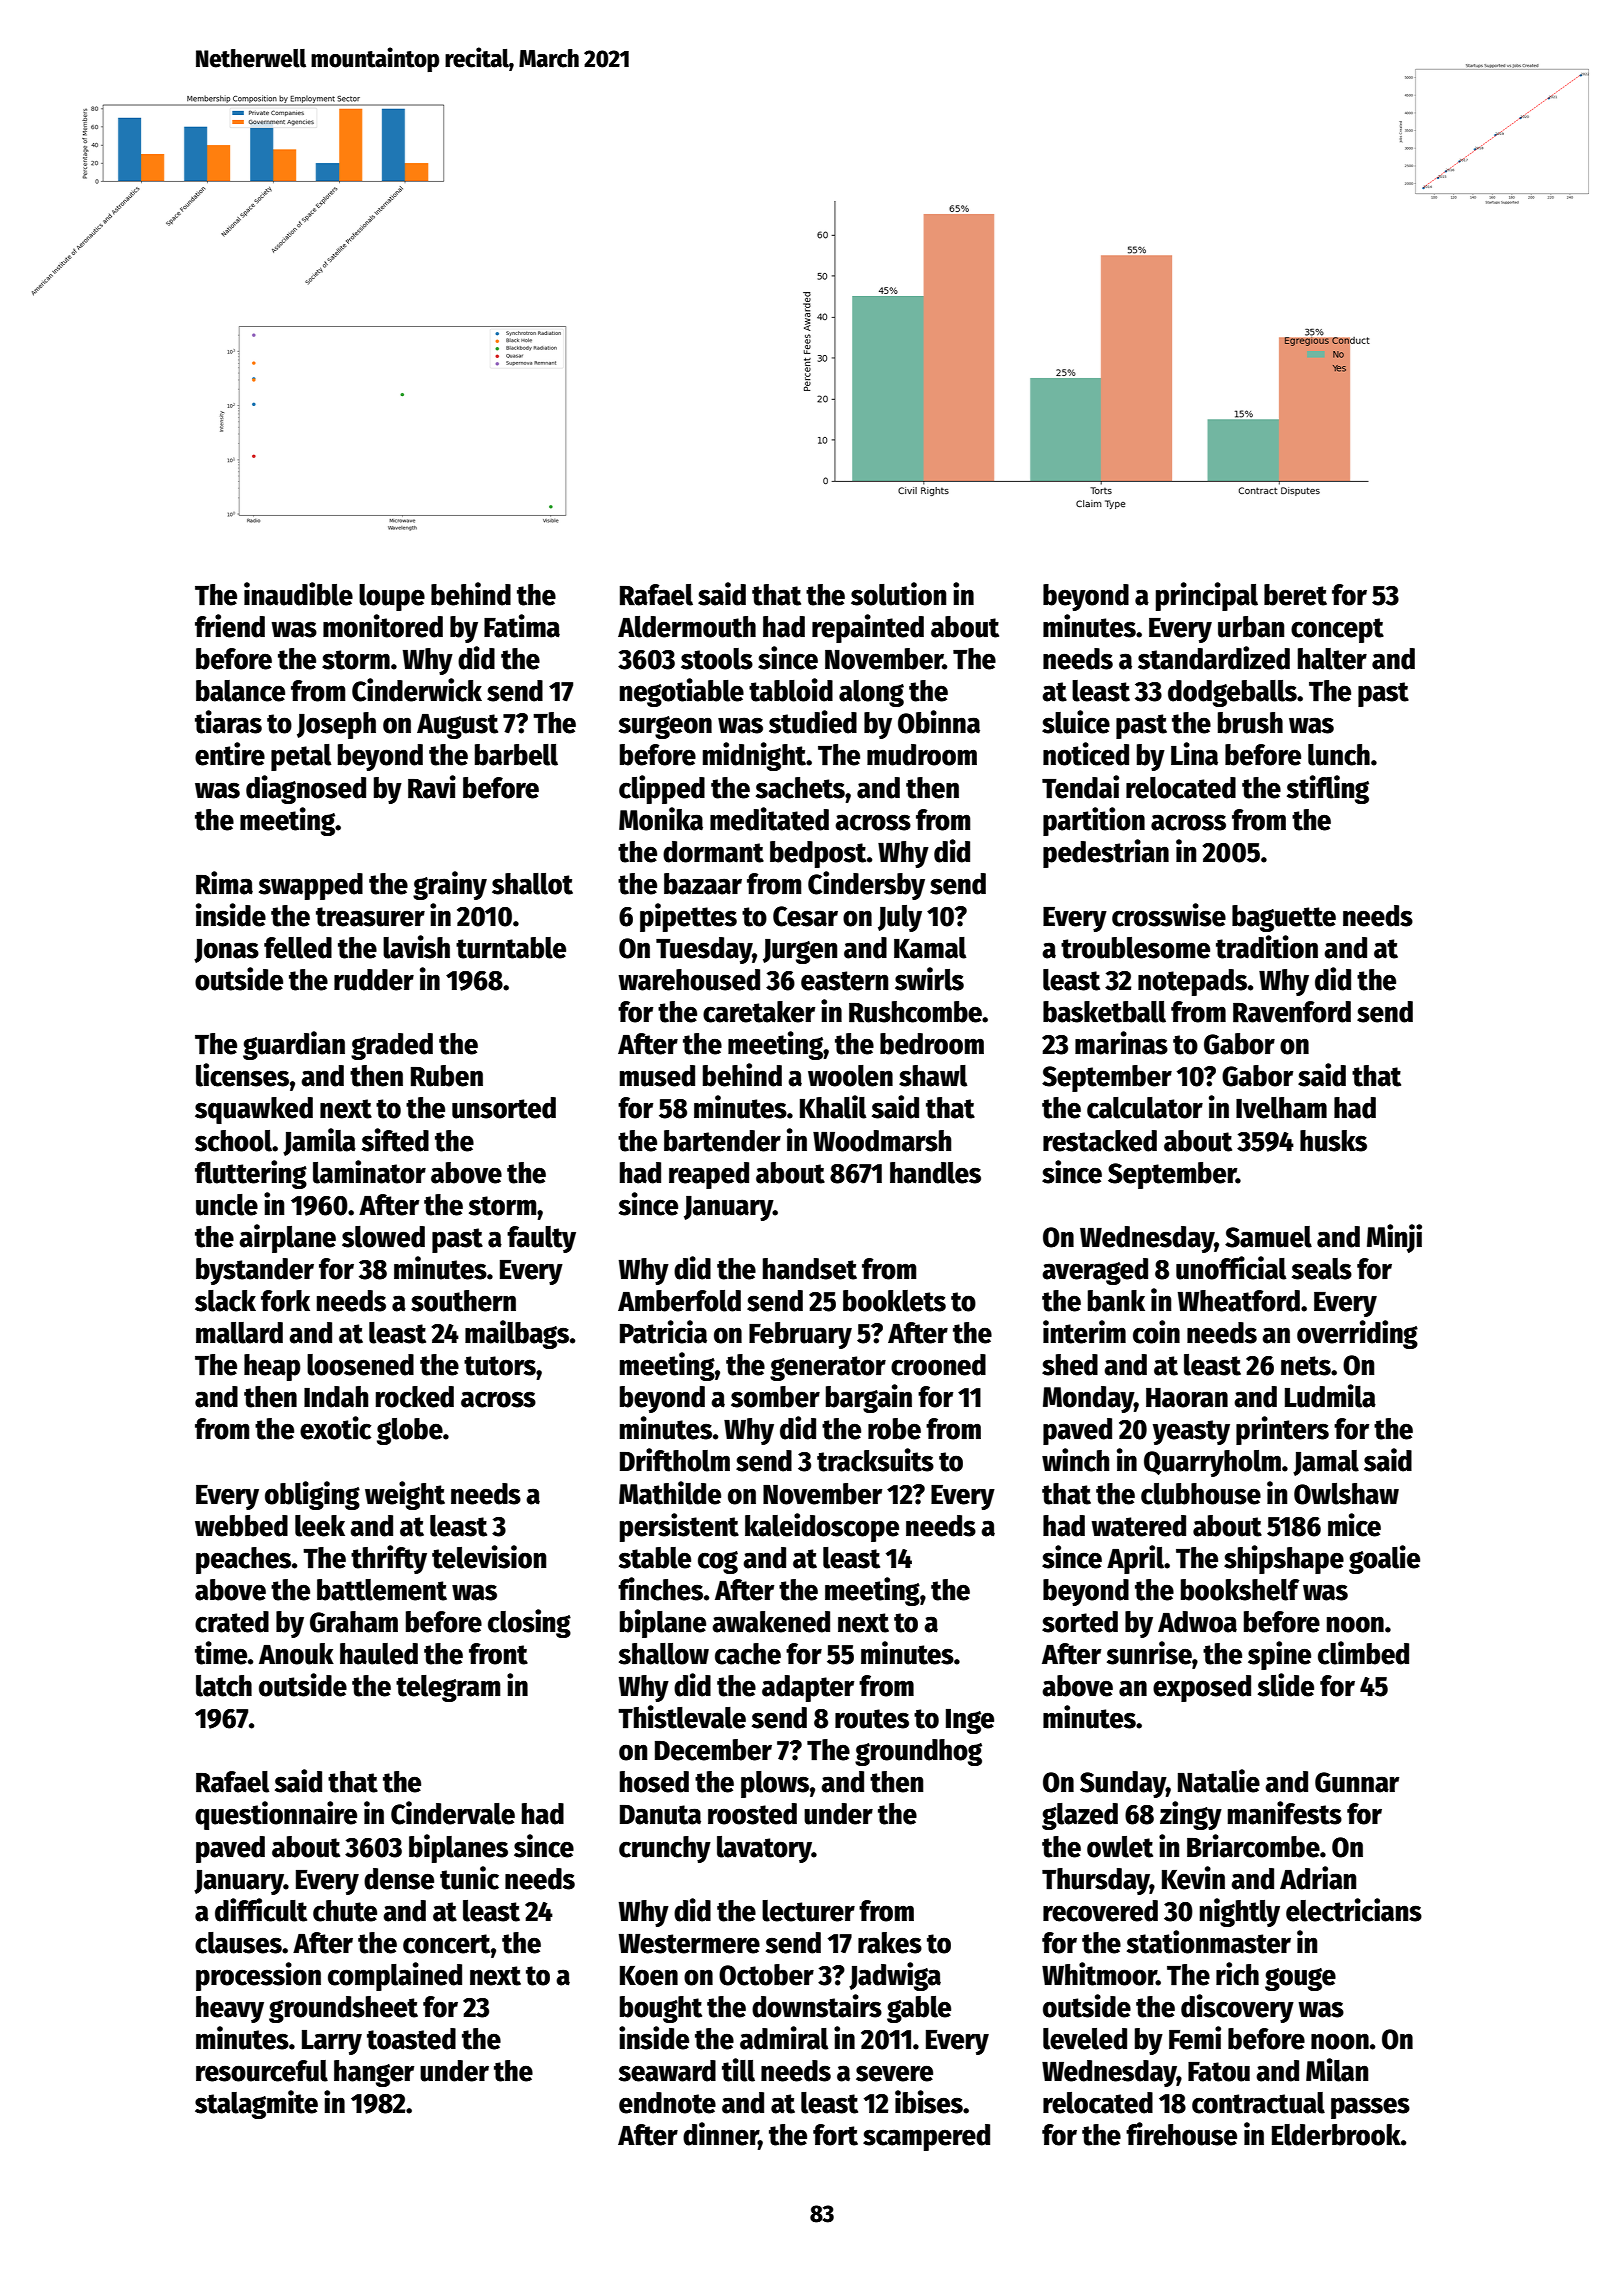  I want to click on solution, so click(898, 594).
